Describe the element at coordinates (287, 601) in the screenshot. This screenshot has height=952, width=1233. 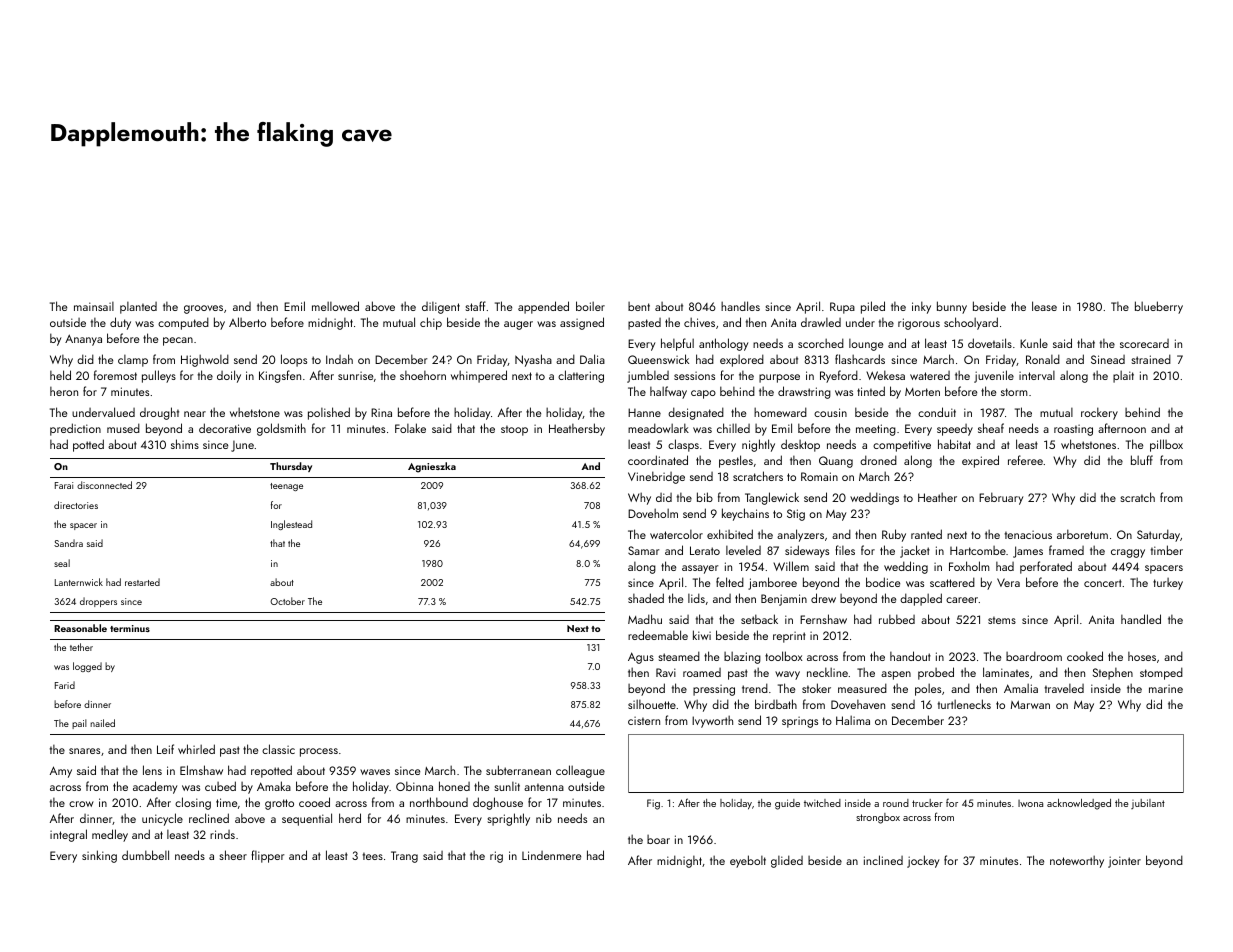
I see `October` at that location.
